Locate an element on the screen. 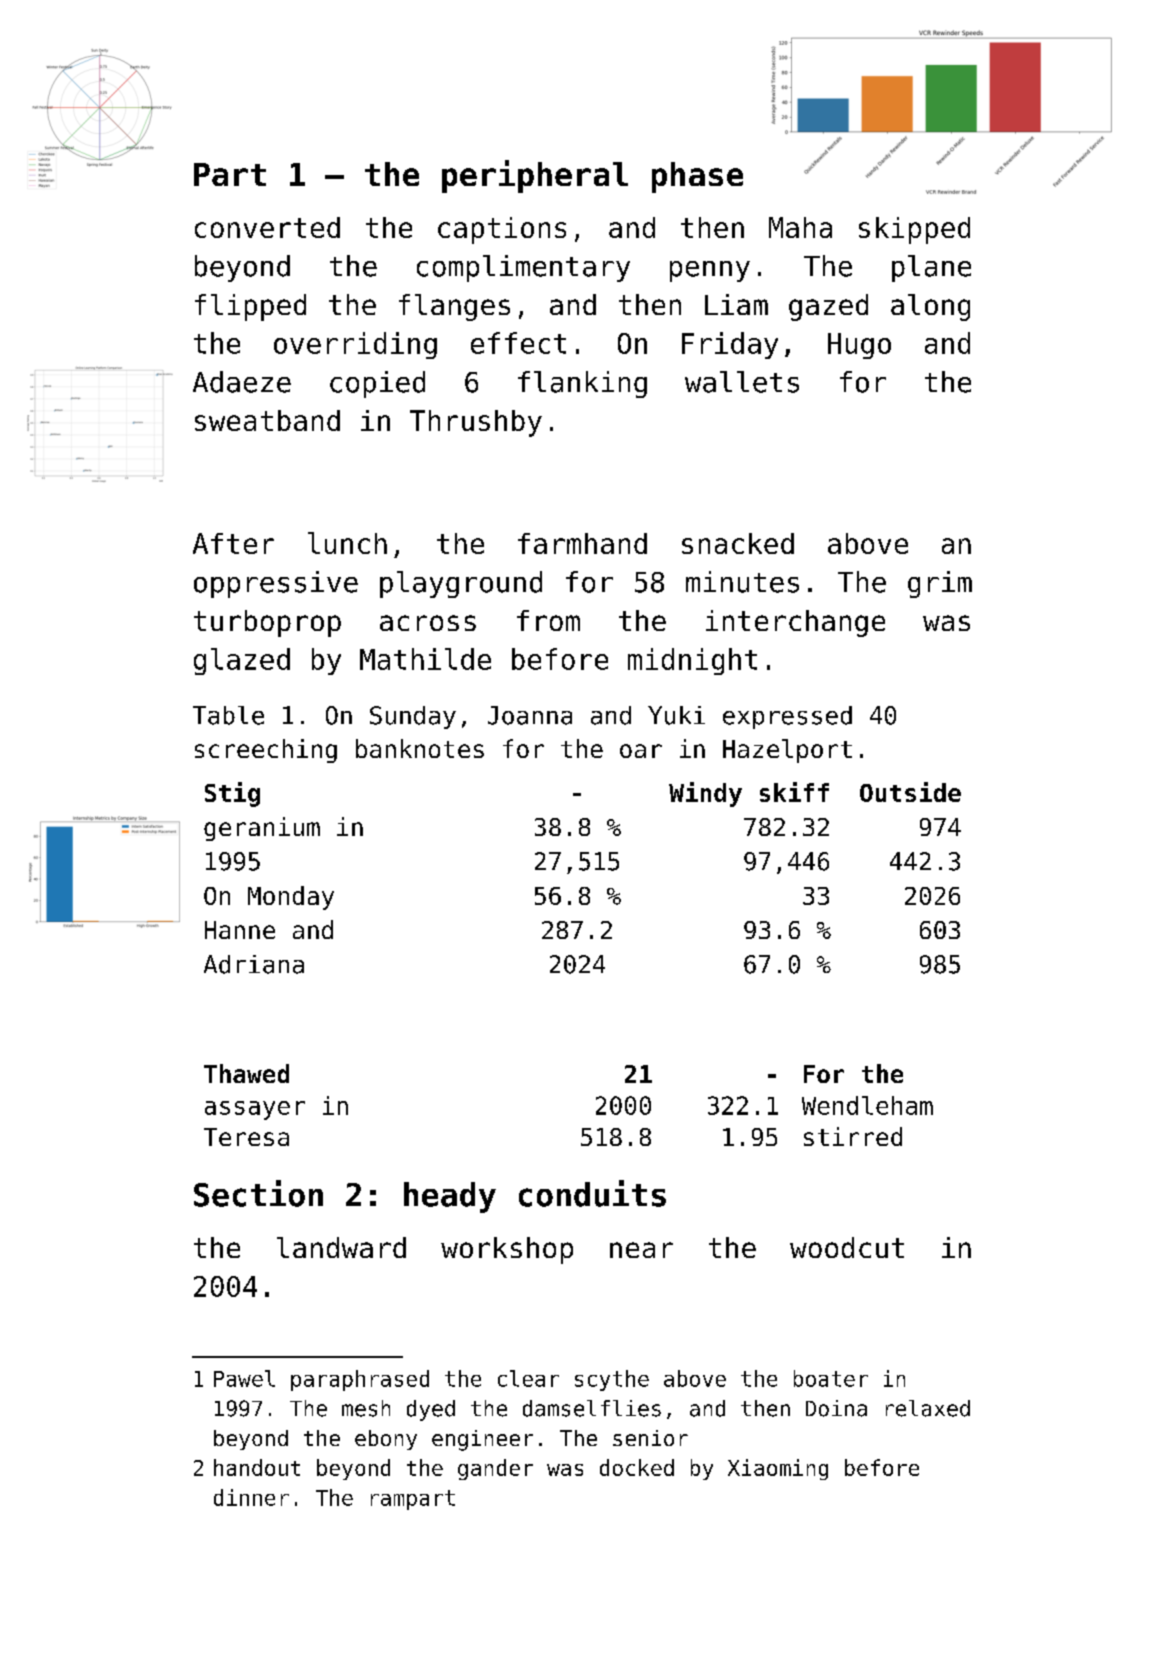  Maha is located at coordinates (800, 227).
